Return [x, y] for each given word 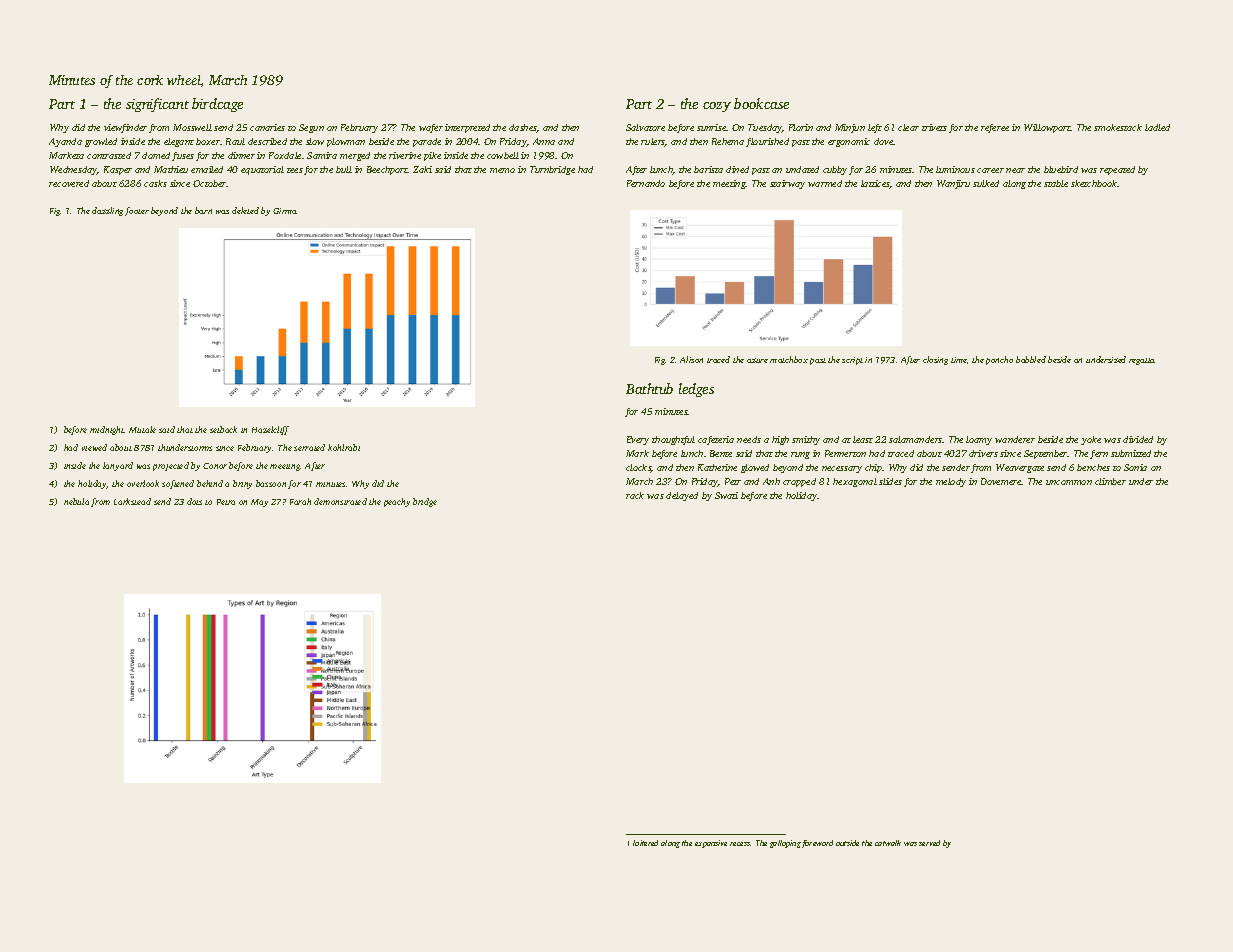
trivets [934, 127]
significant [157, 105]
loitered [645, 843]
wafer [431, 128]
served [929, 843]
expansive [711, 844]
